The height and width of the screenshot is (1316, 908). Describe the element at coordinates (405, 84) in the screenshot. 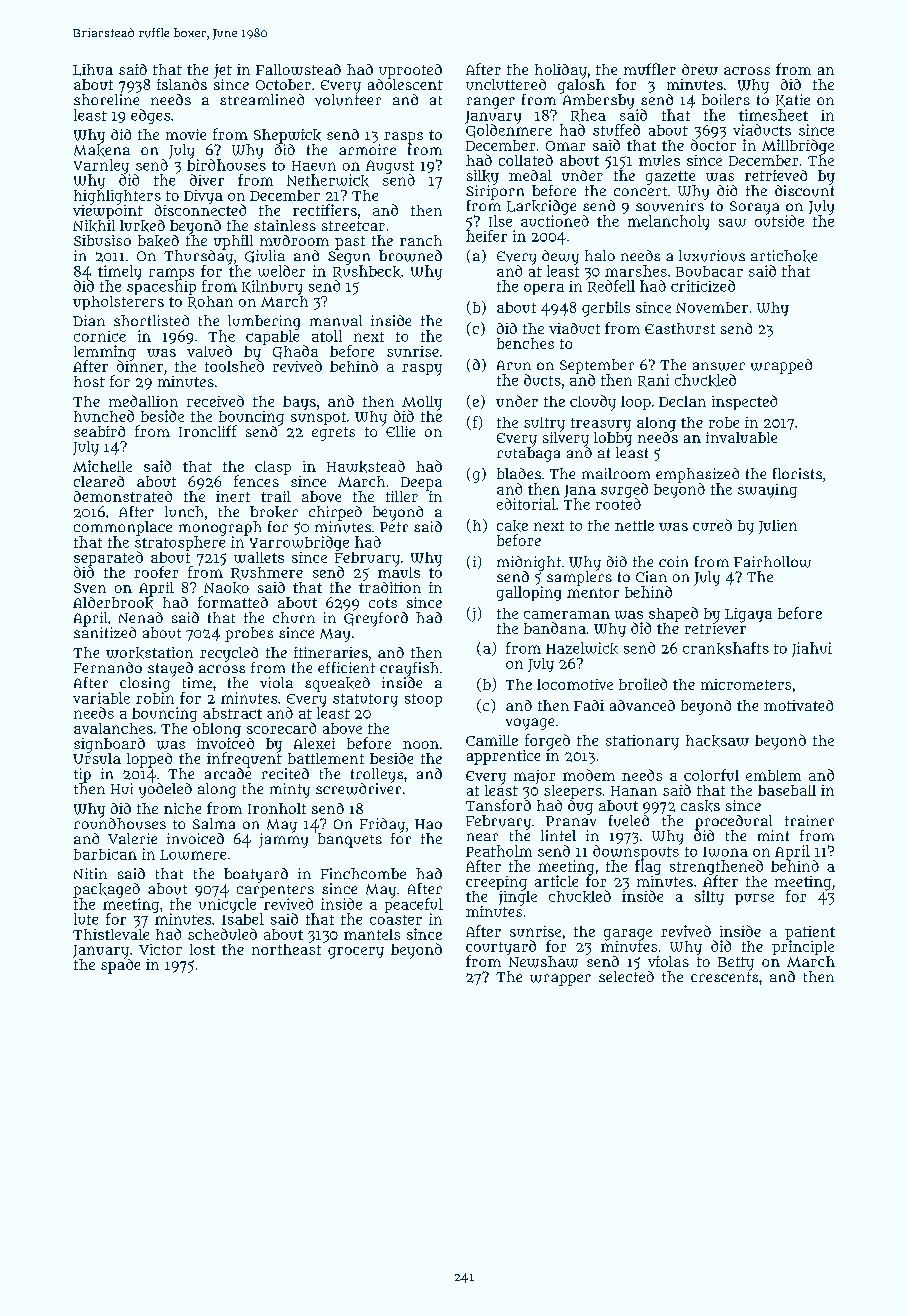

I see `adolescent` at that location.
